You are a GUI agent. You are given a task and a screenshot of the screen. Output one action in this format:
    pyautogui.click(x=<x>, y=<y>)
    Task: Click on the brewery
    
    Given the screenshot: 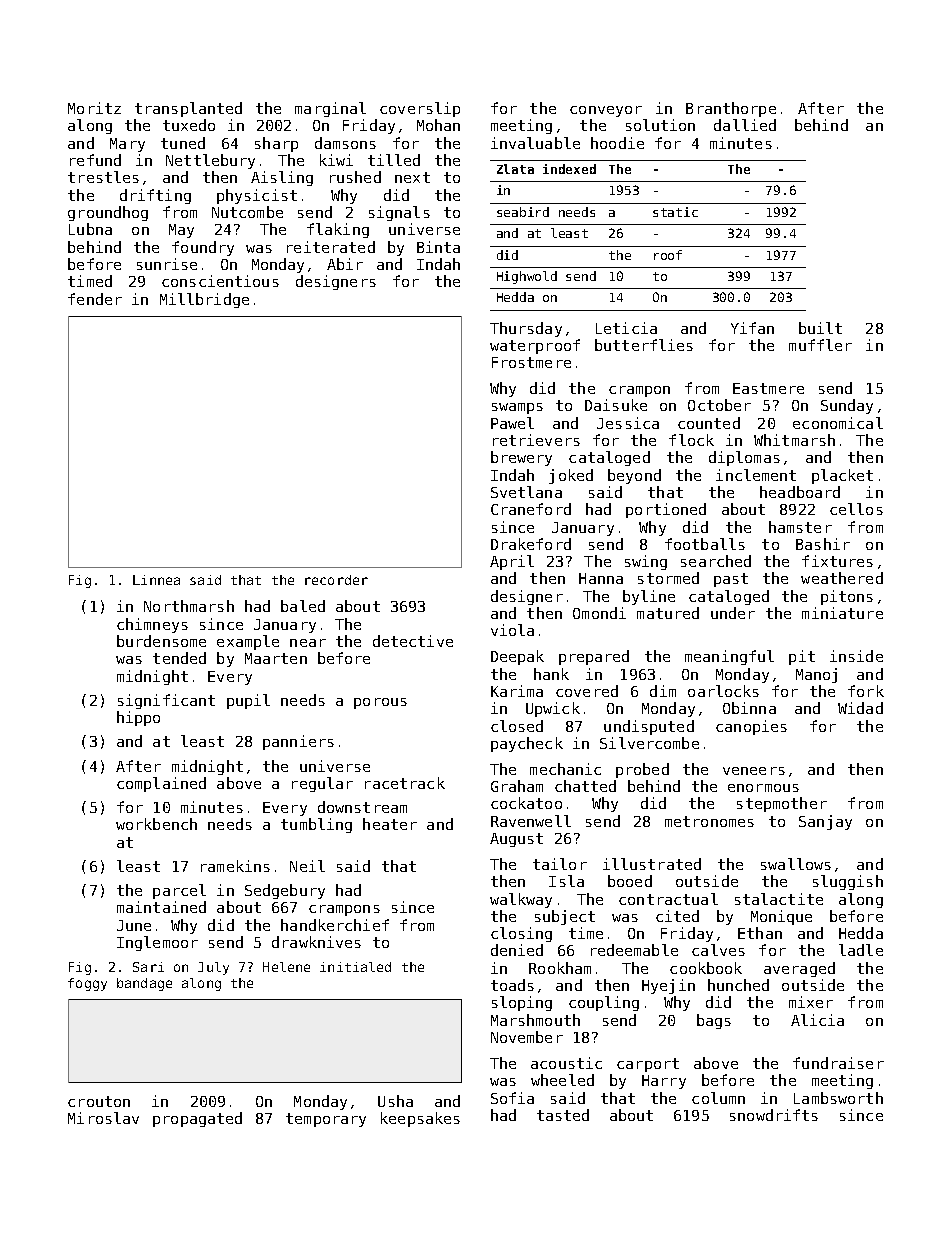 What is the action you would take?
    pyautogui.click(x=521, y=458)
